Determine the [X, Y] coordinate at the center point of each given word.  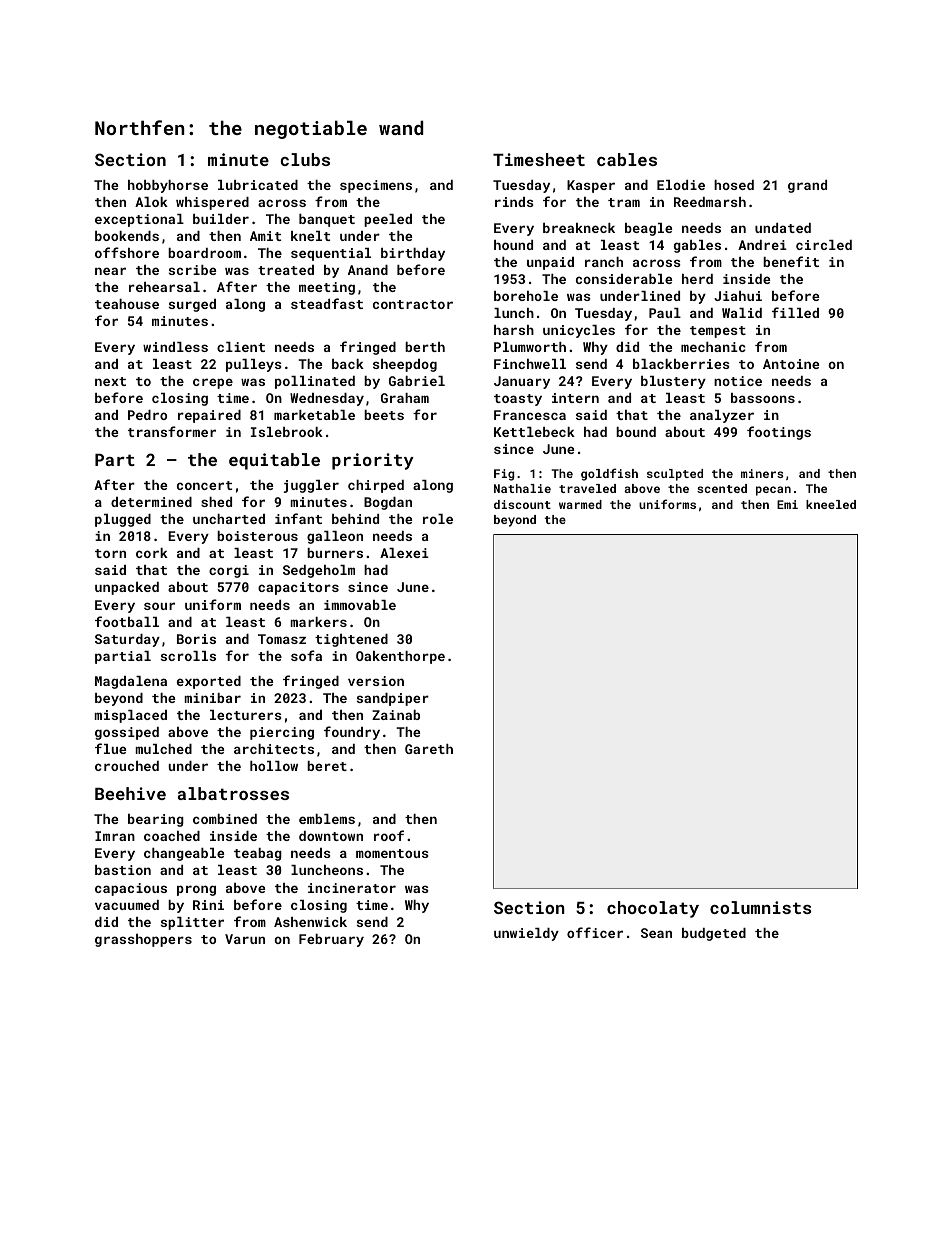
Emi [787, 504]
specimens [376, 186]
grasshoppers [143, 940]
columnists [760, 907]
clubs [305, 159]
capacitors [298, 588]
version [376, 681]
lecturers [246, 715]
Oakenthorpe [400, 657]
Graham [405, 398]
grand [807, 186]
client [241, 347]
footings [779, 433]
